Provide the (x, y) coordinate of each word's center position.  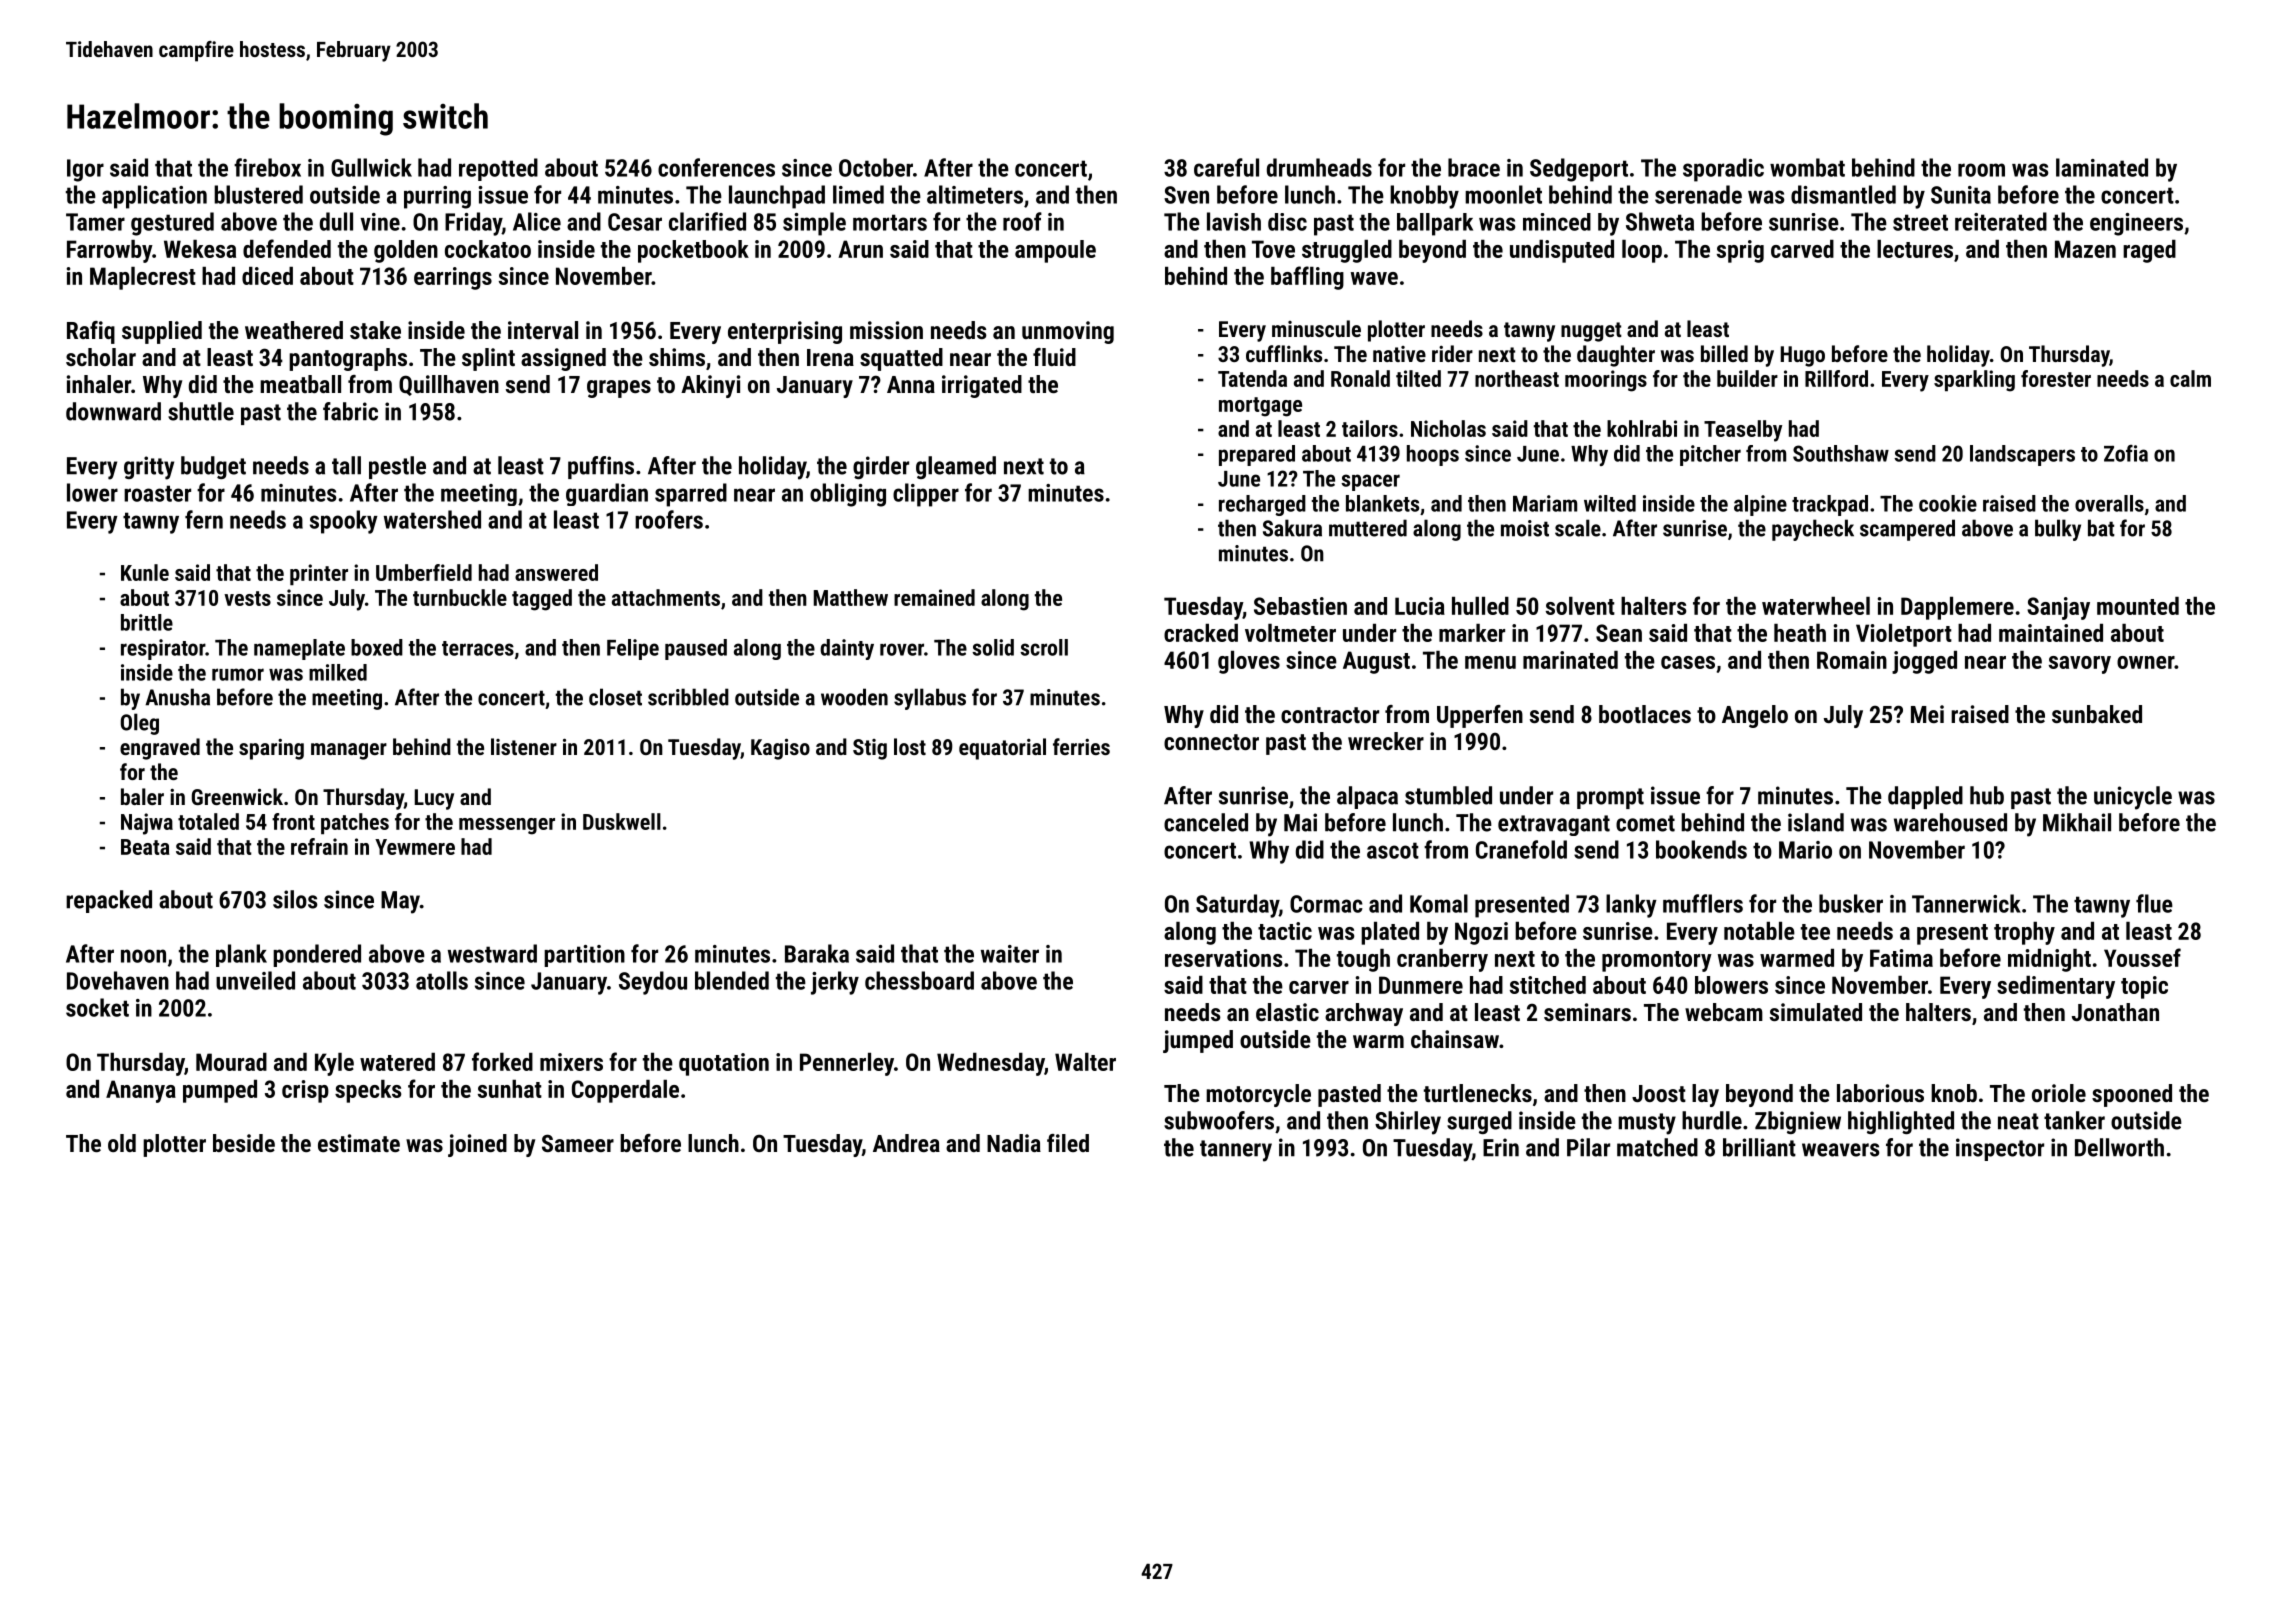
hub (1987, 795)
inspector (2000, 1149)
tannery (1236, 1151)
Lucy (434, 799)
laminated (2102, 167)
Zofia (2126, 453)
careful (1226, 167)
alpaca (1367, 797)
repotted (498, 169)
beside (244, 1143)
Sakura (1292, 528)
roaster (157, 493)
